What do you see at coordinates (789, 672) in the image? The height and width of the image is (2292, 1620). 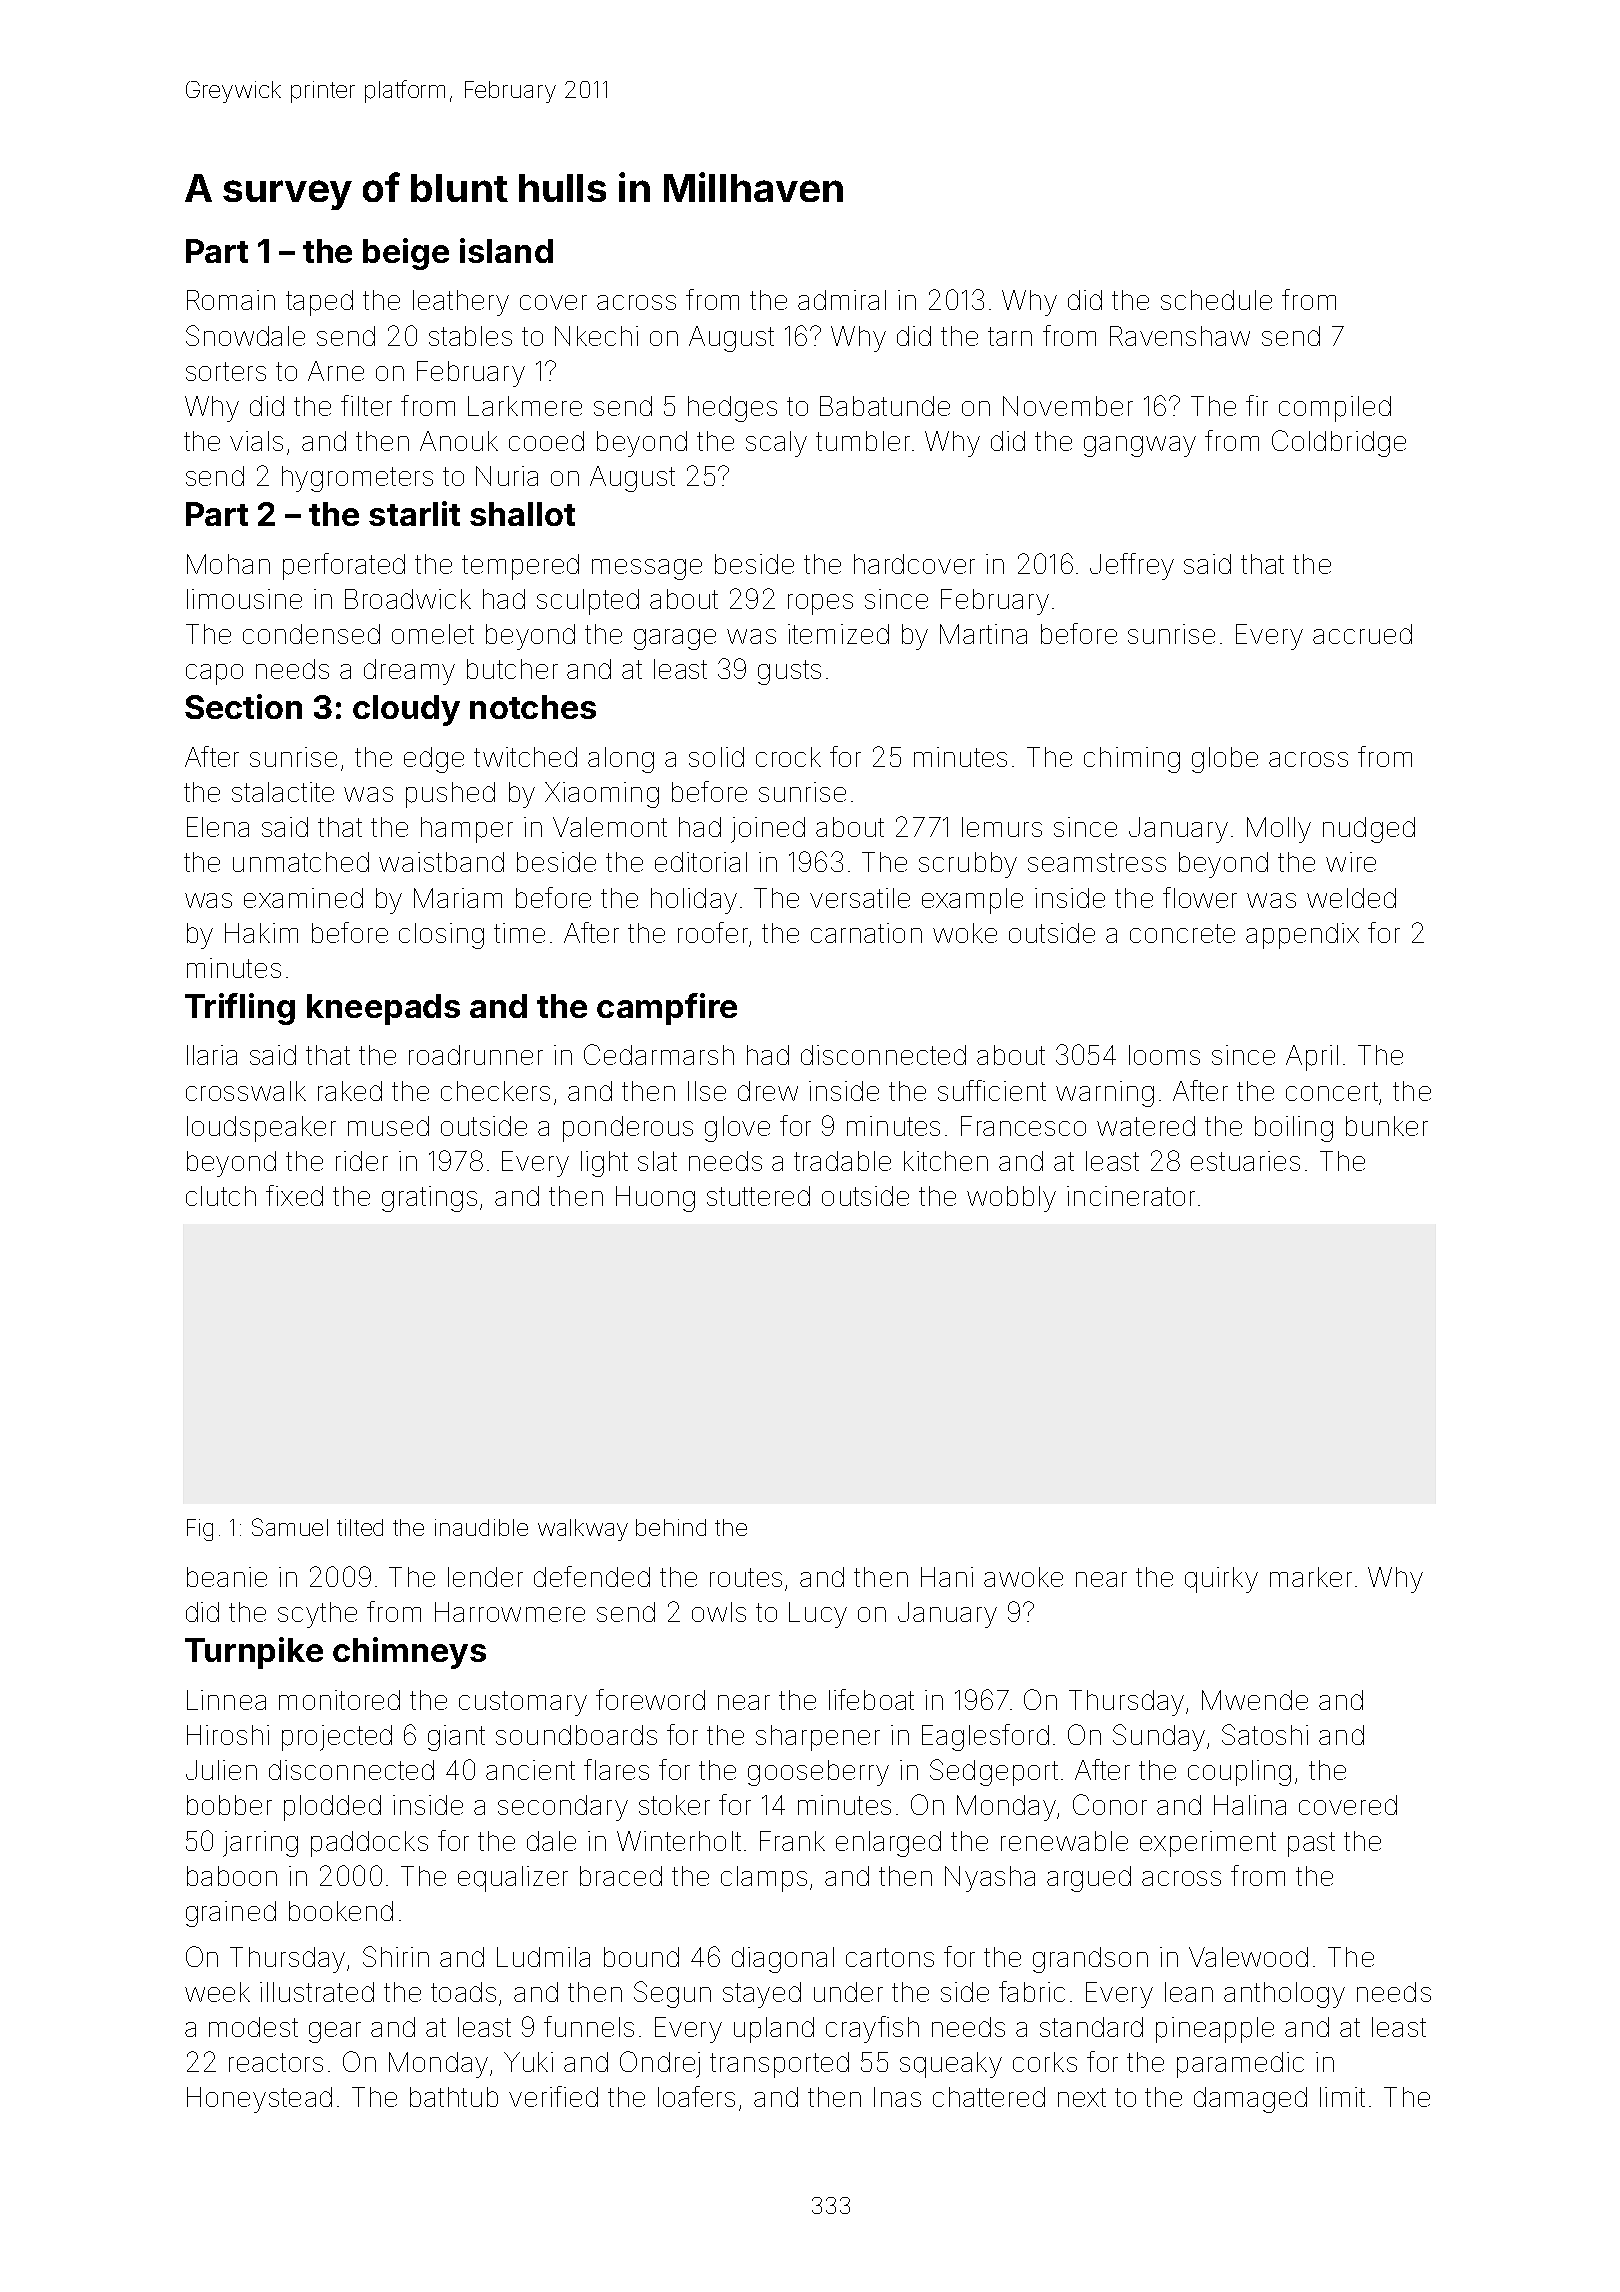 I see `gusts` at bounding box center [789, 672].
